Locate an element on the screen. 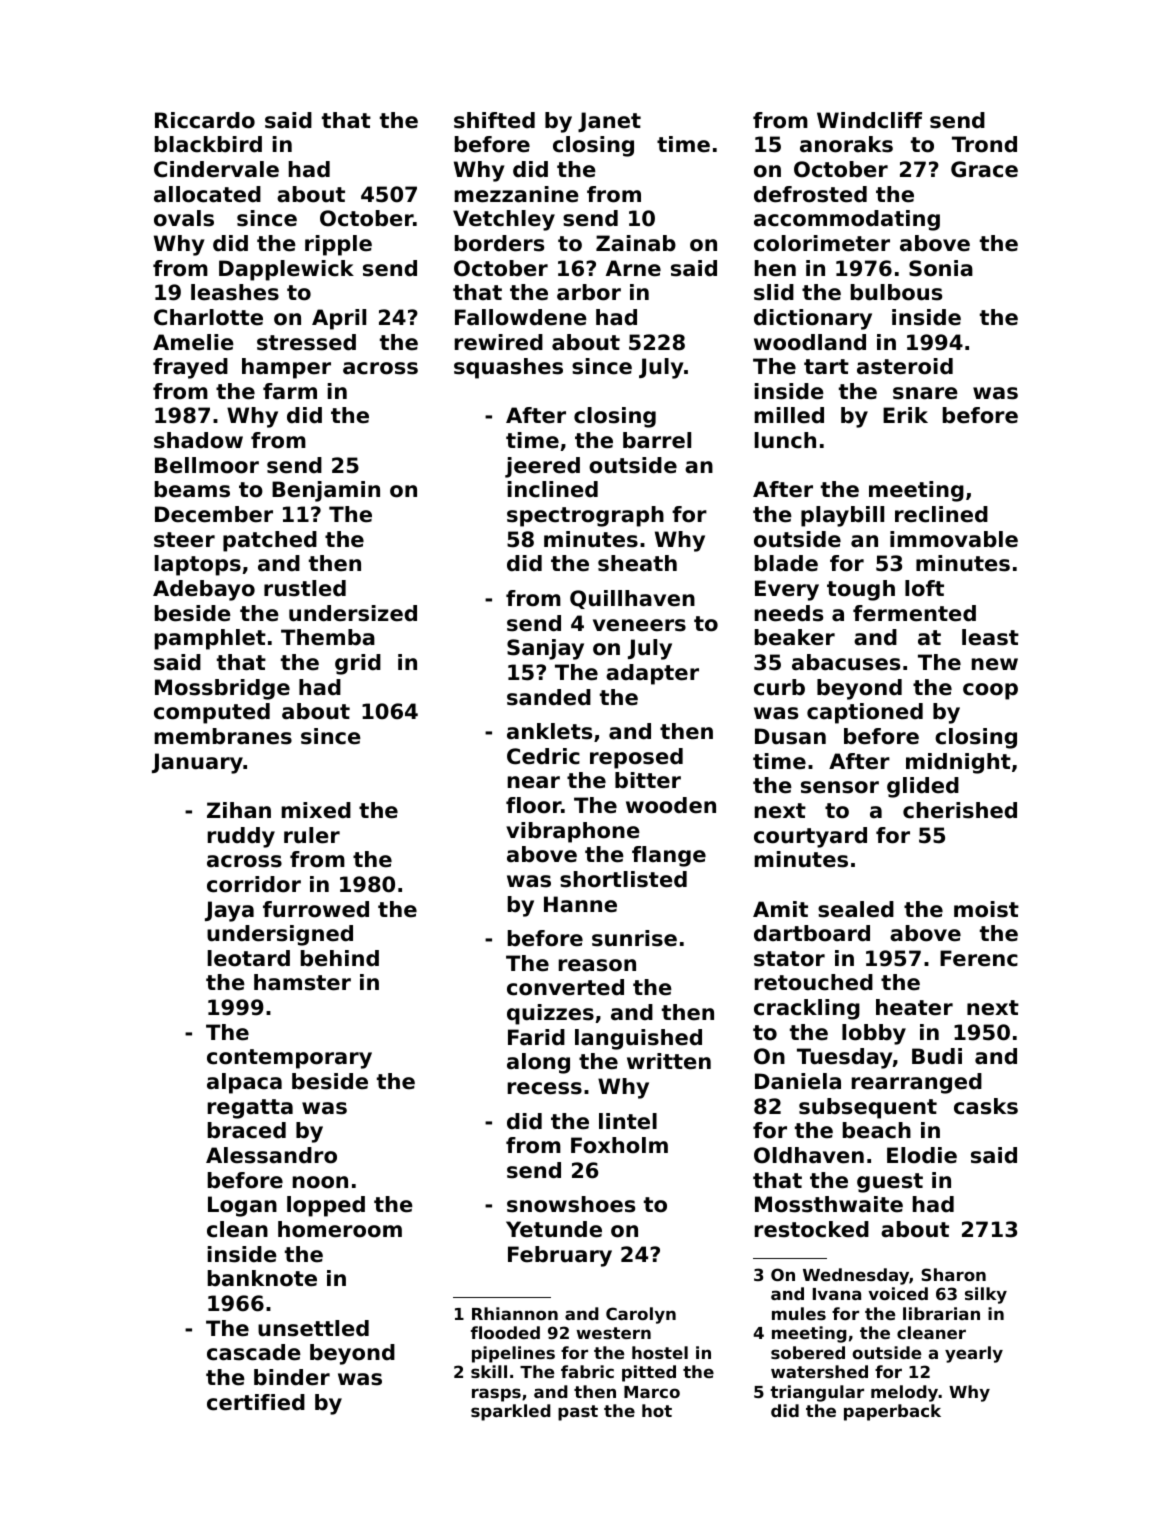 The image size is (1172, 1517). February is located at coordinates (560, 1256).
